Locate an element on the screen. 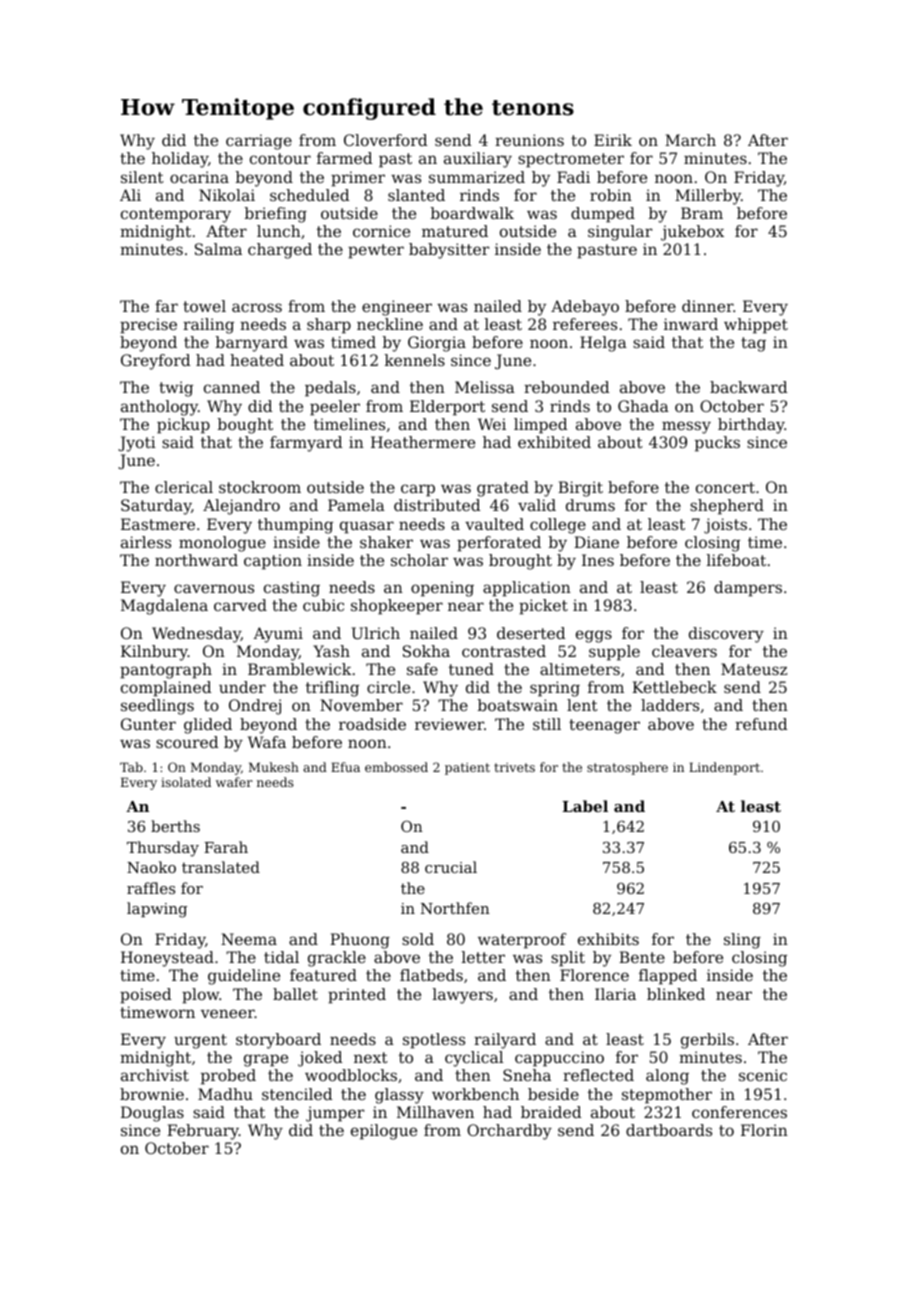 The image size is (908, 1316). Orchardby is located at coordinates (509, 1132).
